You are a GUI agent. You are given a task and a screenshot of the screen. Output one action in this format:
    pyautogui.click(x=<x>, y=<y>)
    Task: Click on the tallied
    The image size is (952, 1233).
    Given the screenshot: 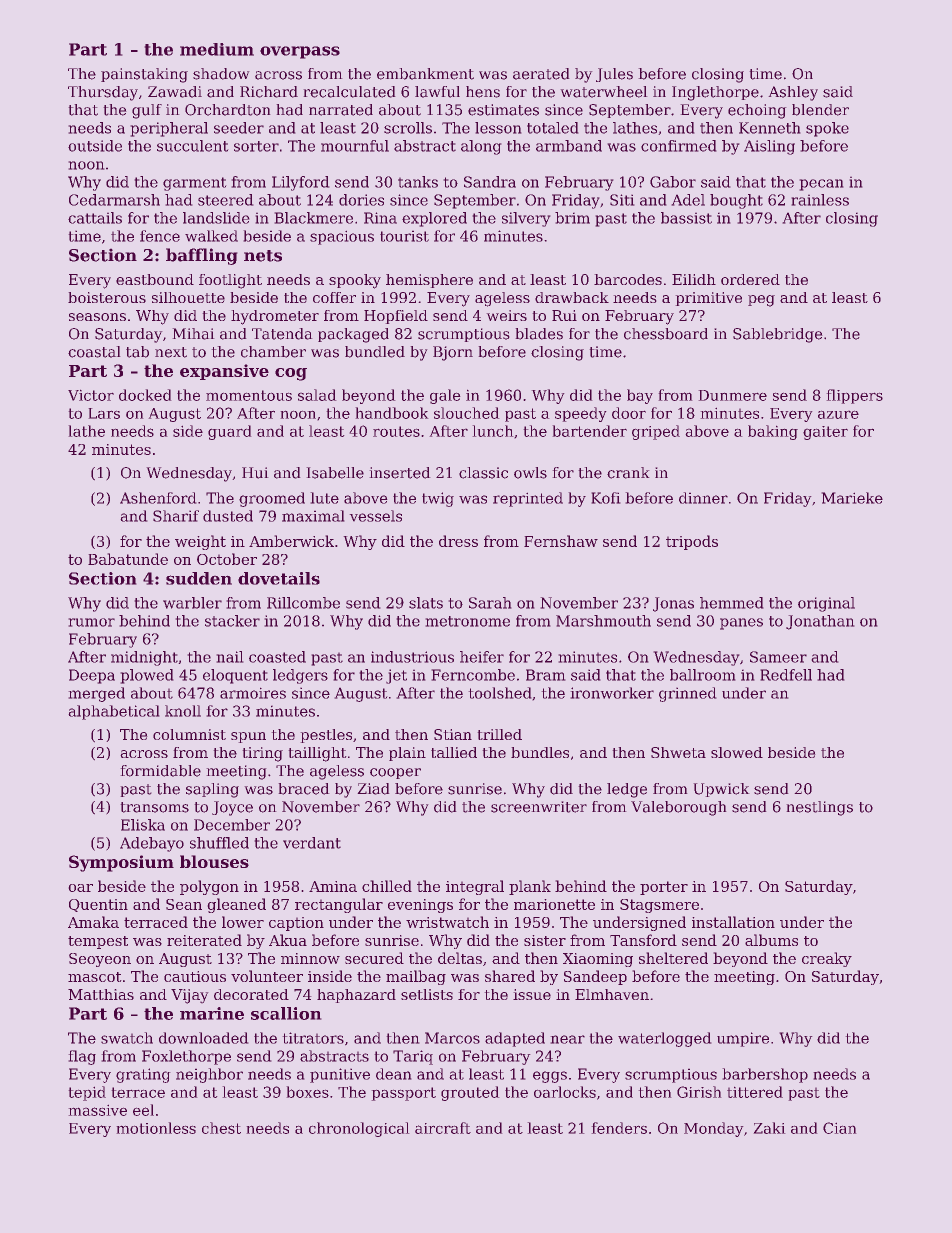 What is the action you would take?
    pyautogui.click(x=454, y=752)
